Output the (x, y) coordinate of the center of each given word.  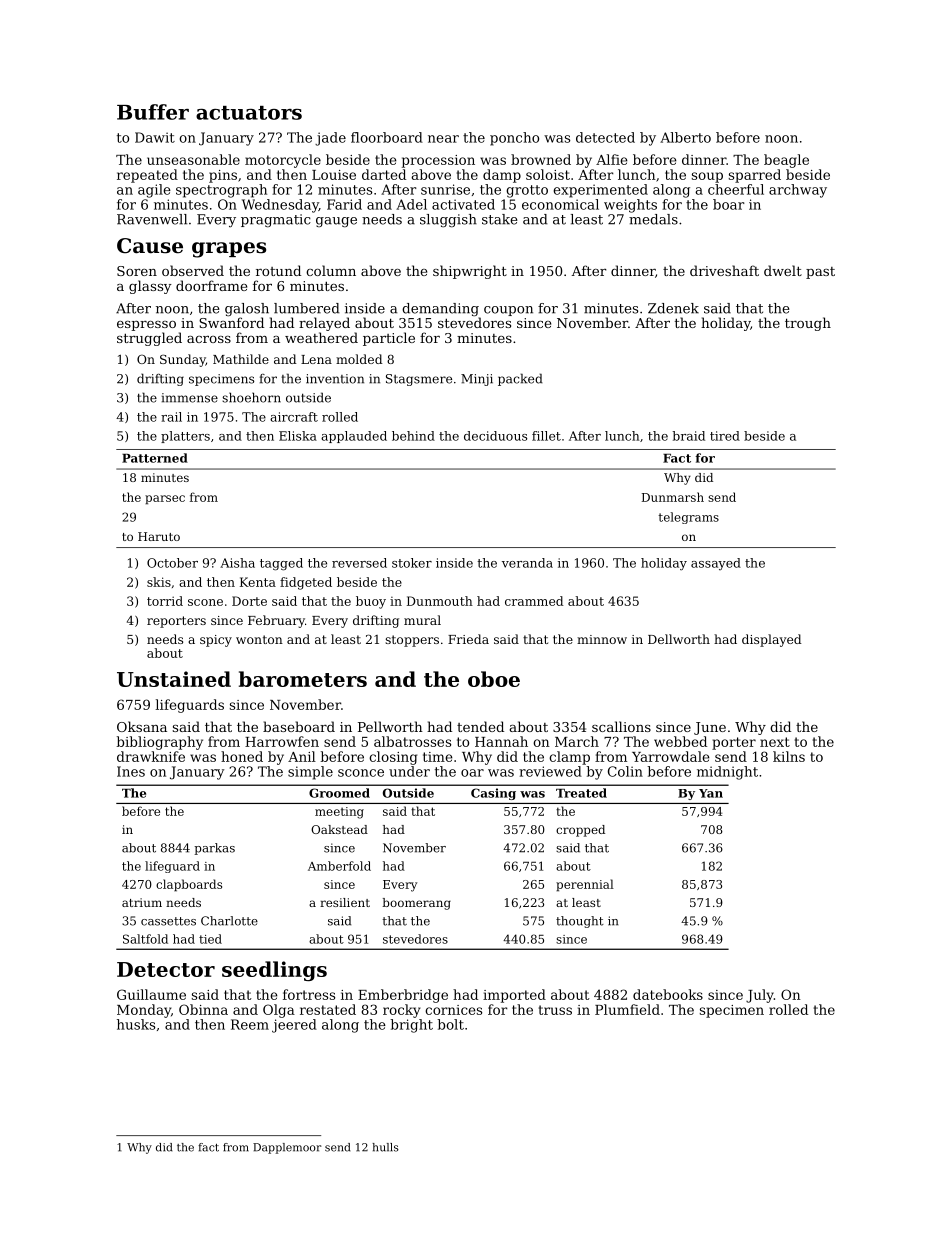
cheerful (736, 189)
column (331, 270)
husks (136, 1024)
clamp (569, 758)
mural (422, 620)
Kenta (258, 582)
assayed (716, 564)
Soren (137, 271)
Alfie (612, 159)
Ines (131, 771)
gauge (336, 222)
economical (560, 204)
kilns (789, 756)
